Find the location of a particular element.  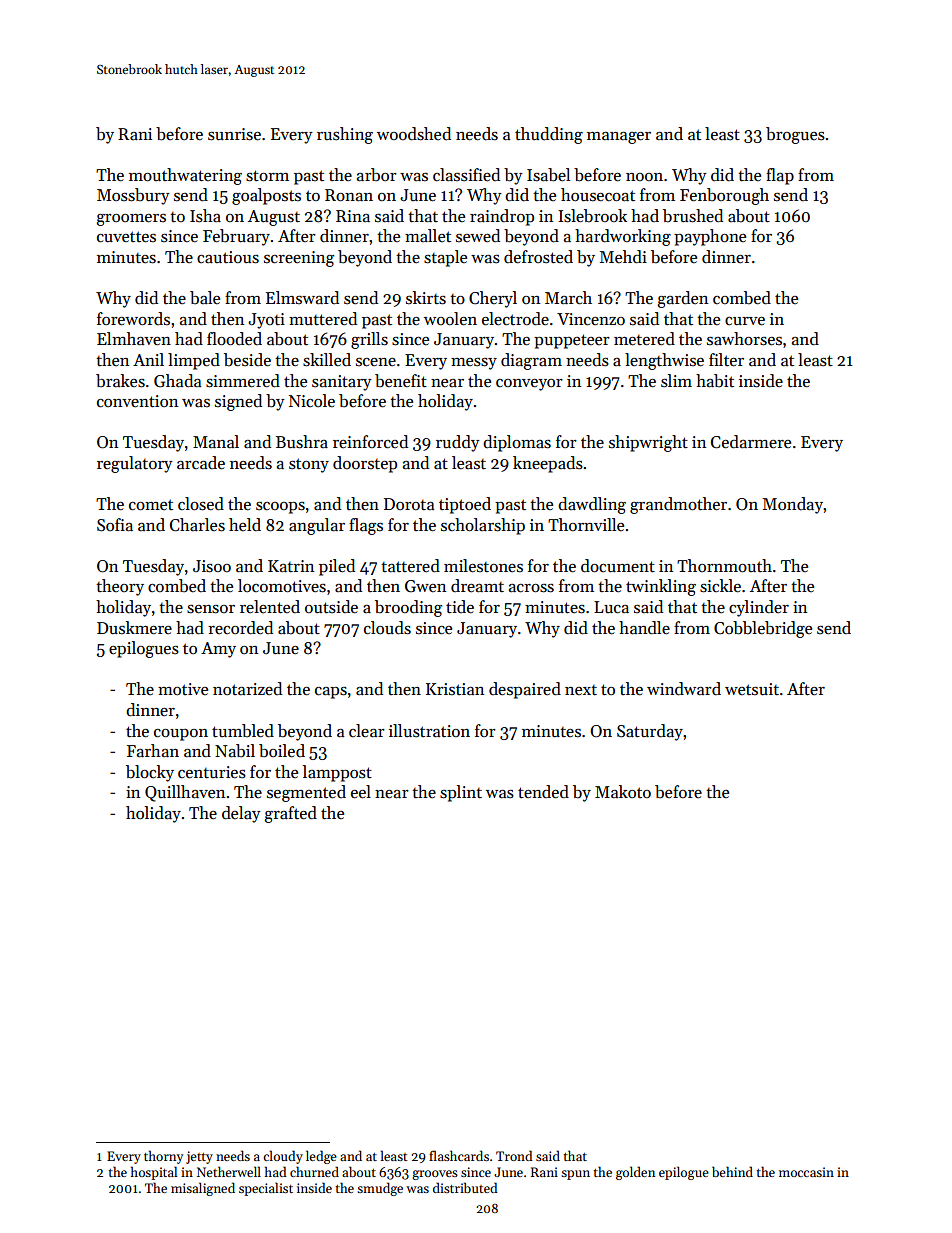

Makoto is located at coordinates (623, 792).
